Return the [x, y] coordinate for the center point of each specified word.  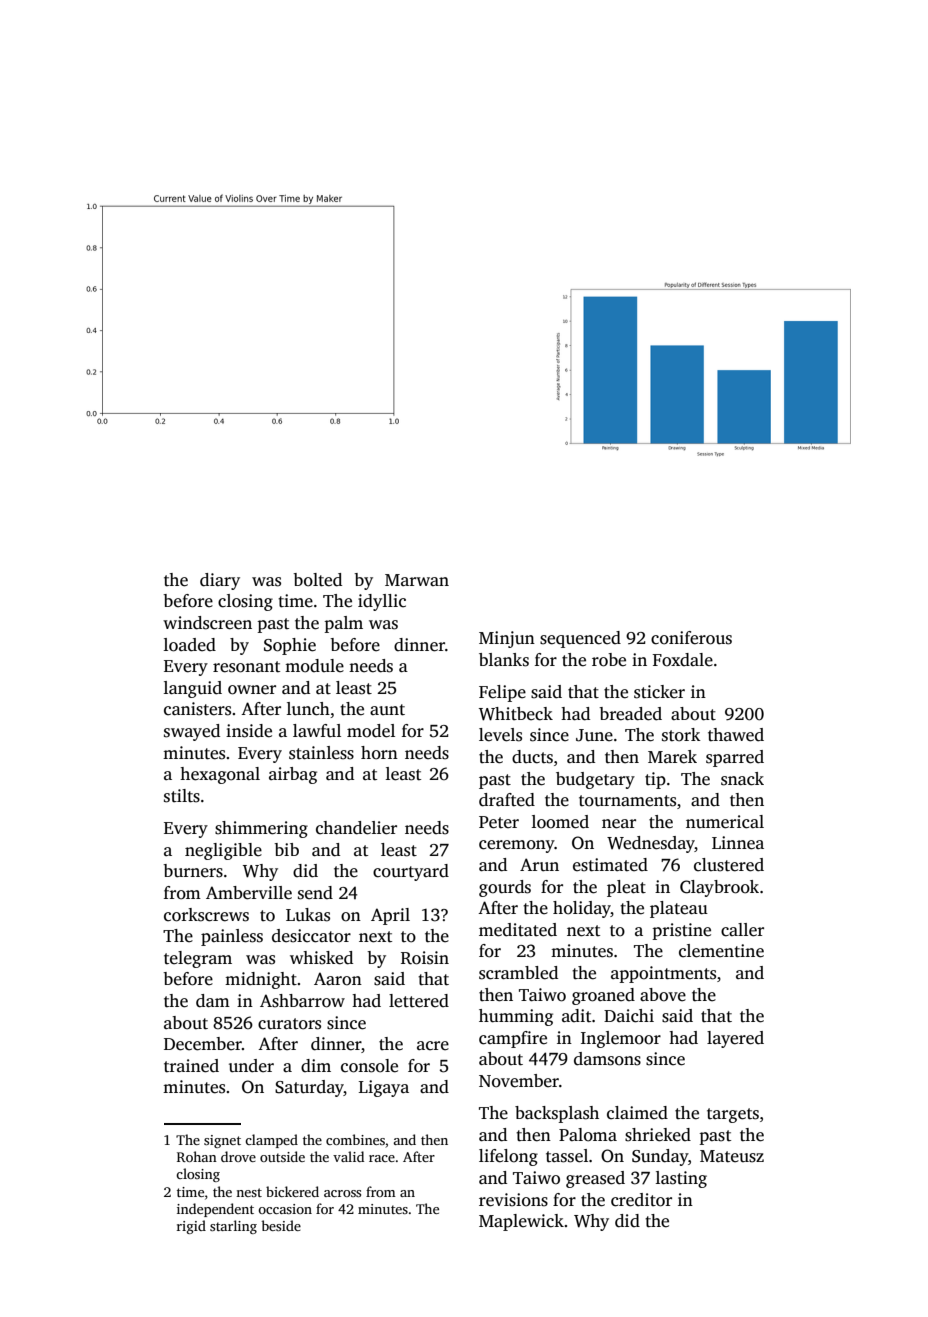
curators [289, 1024]
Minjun [507, 639]
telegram [198, 959]
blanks [504, 660]
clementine [721, 951]
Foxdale [683, 660]
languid [193, 689]
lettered [419, 1001]
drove [238, 1156]
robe [609, 660]
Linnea [738, 843]
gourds [505, 888]
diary [220, 581]
